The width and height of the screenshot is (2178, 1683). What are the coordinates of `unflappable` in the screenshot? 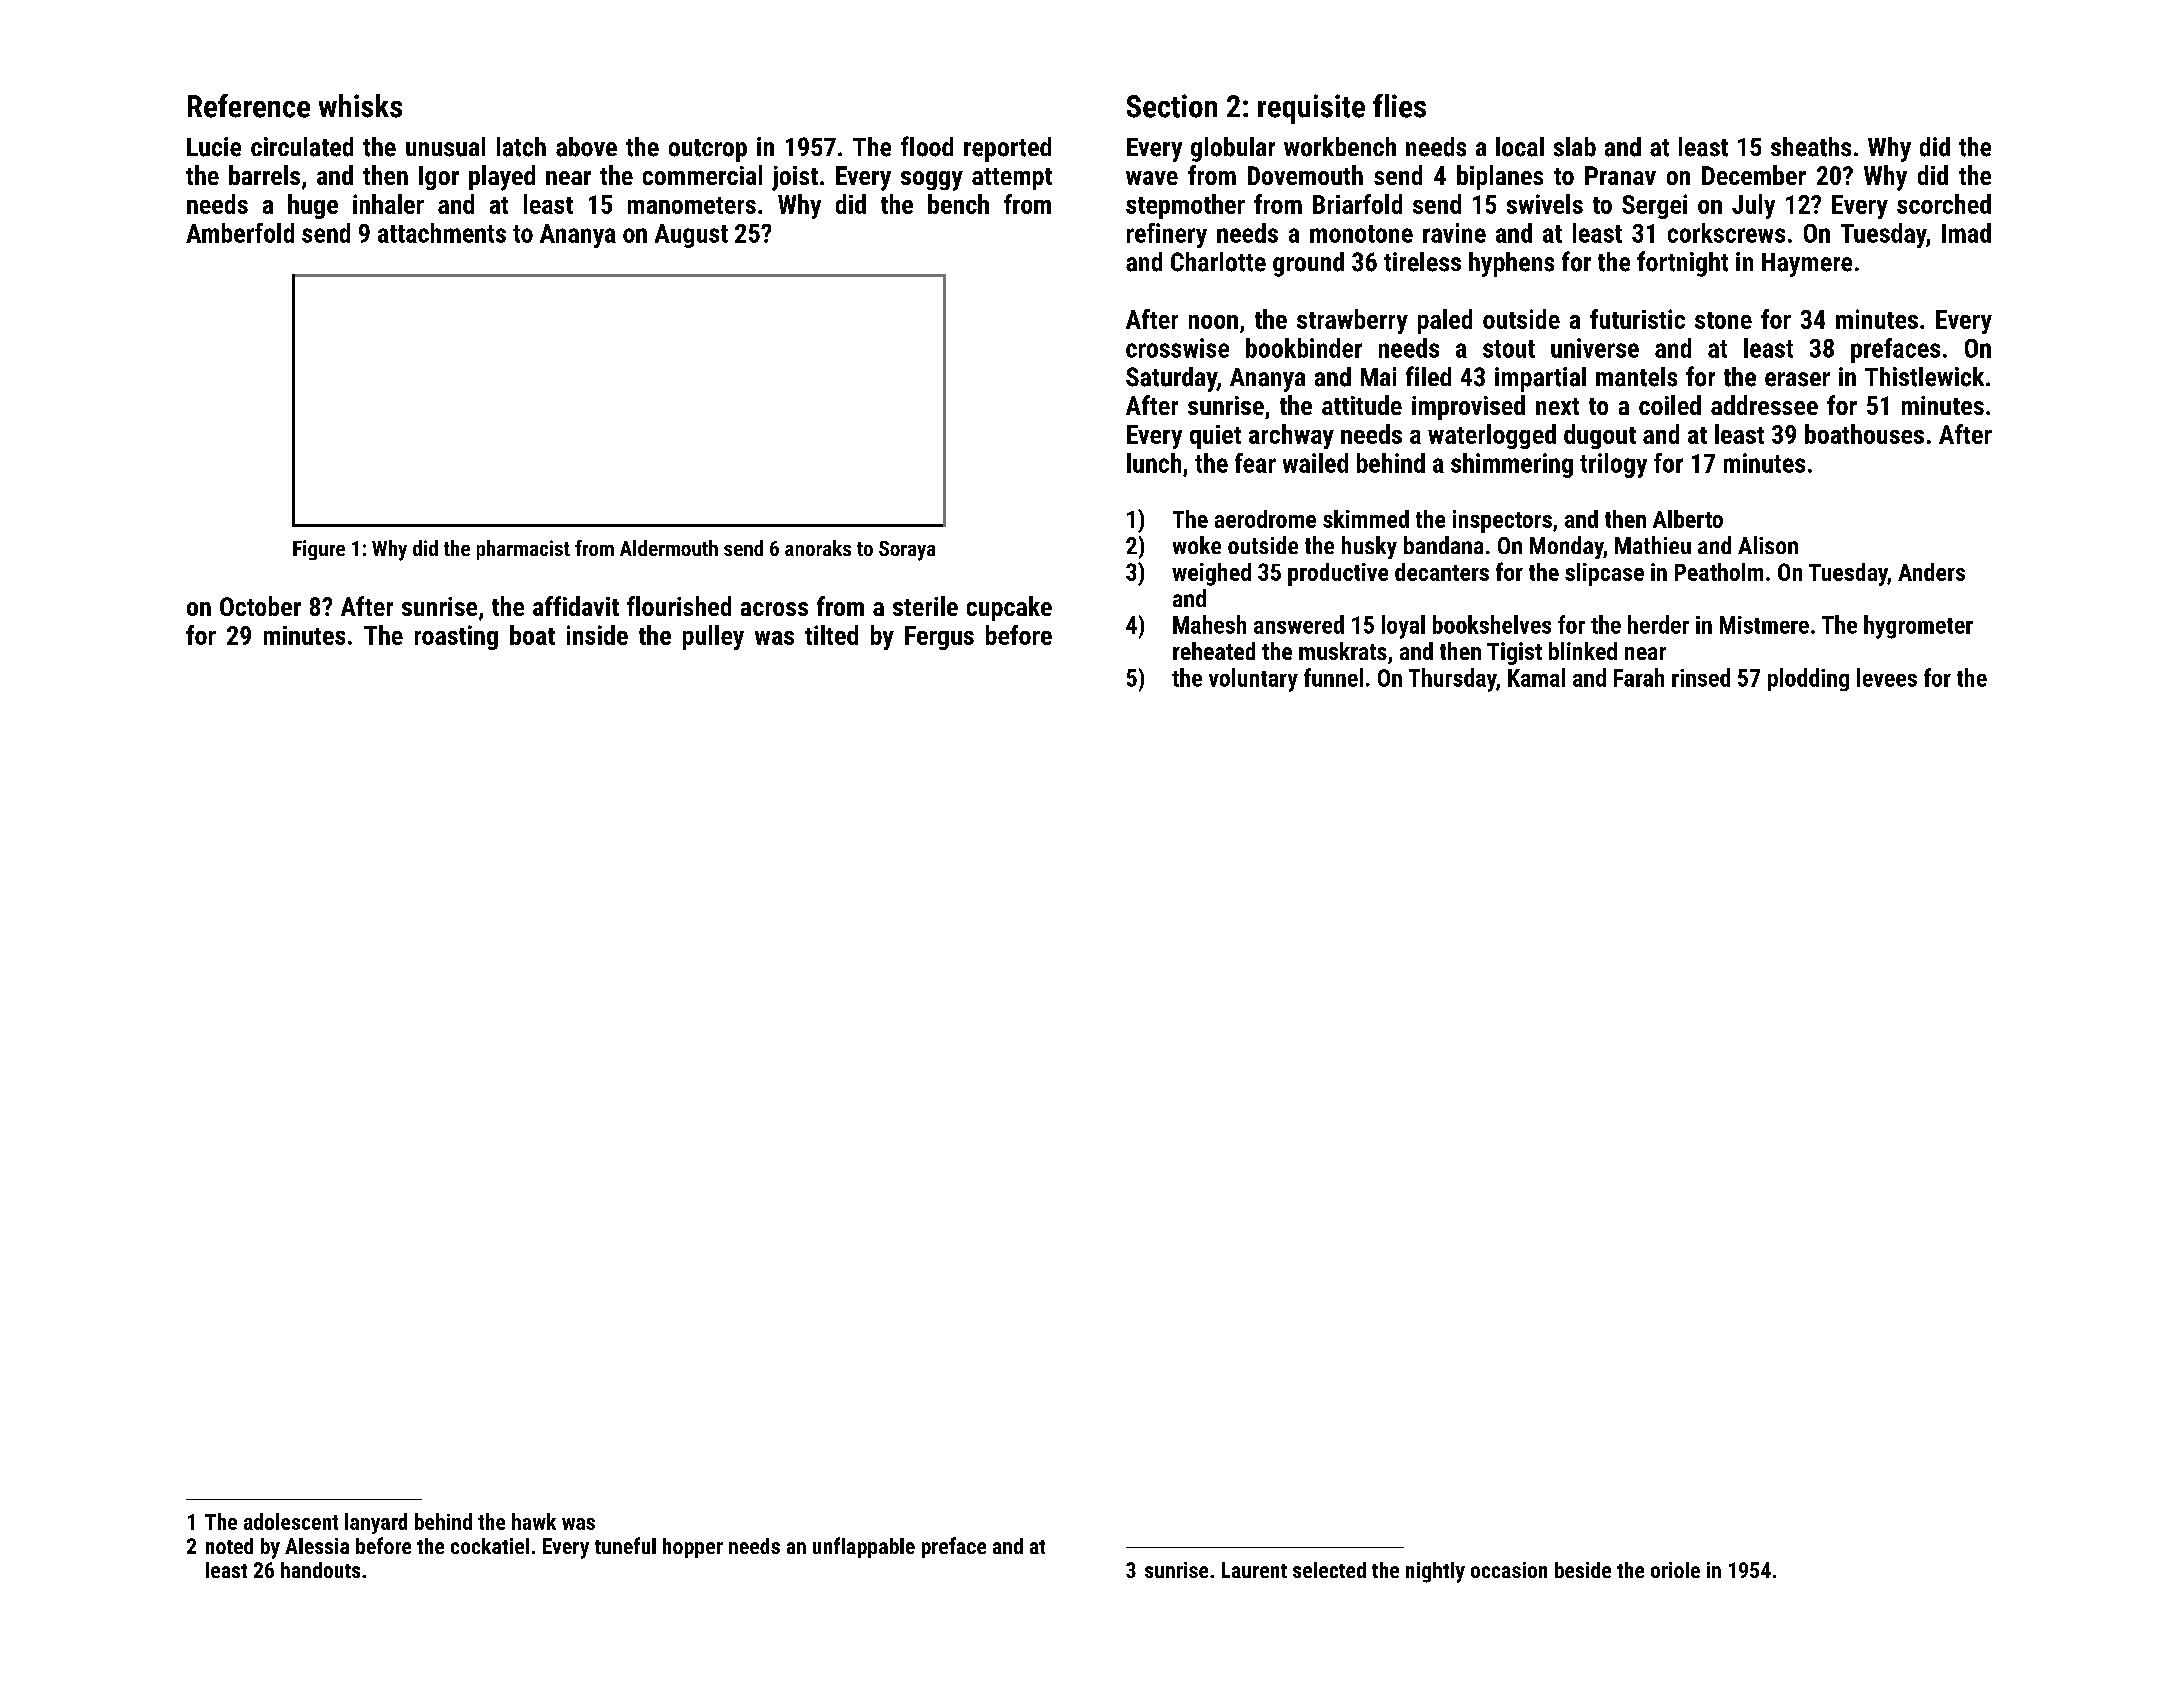 It's located at (864, 1547).
